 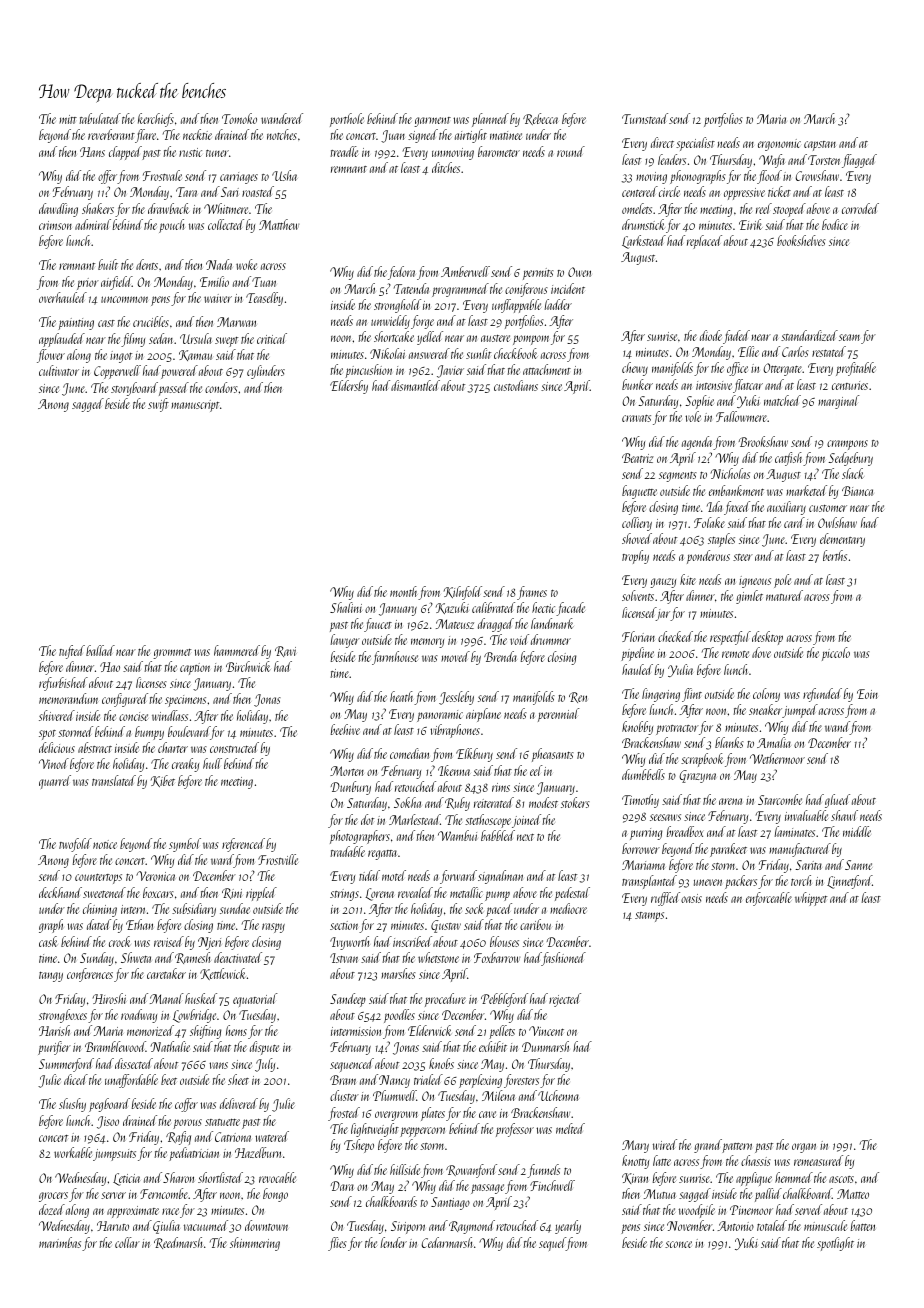 I want to click on modest, so click(x=543, y=802).
